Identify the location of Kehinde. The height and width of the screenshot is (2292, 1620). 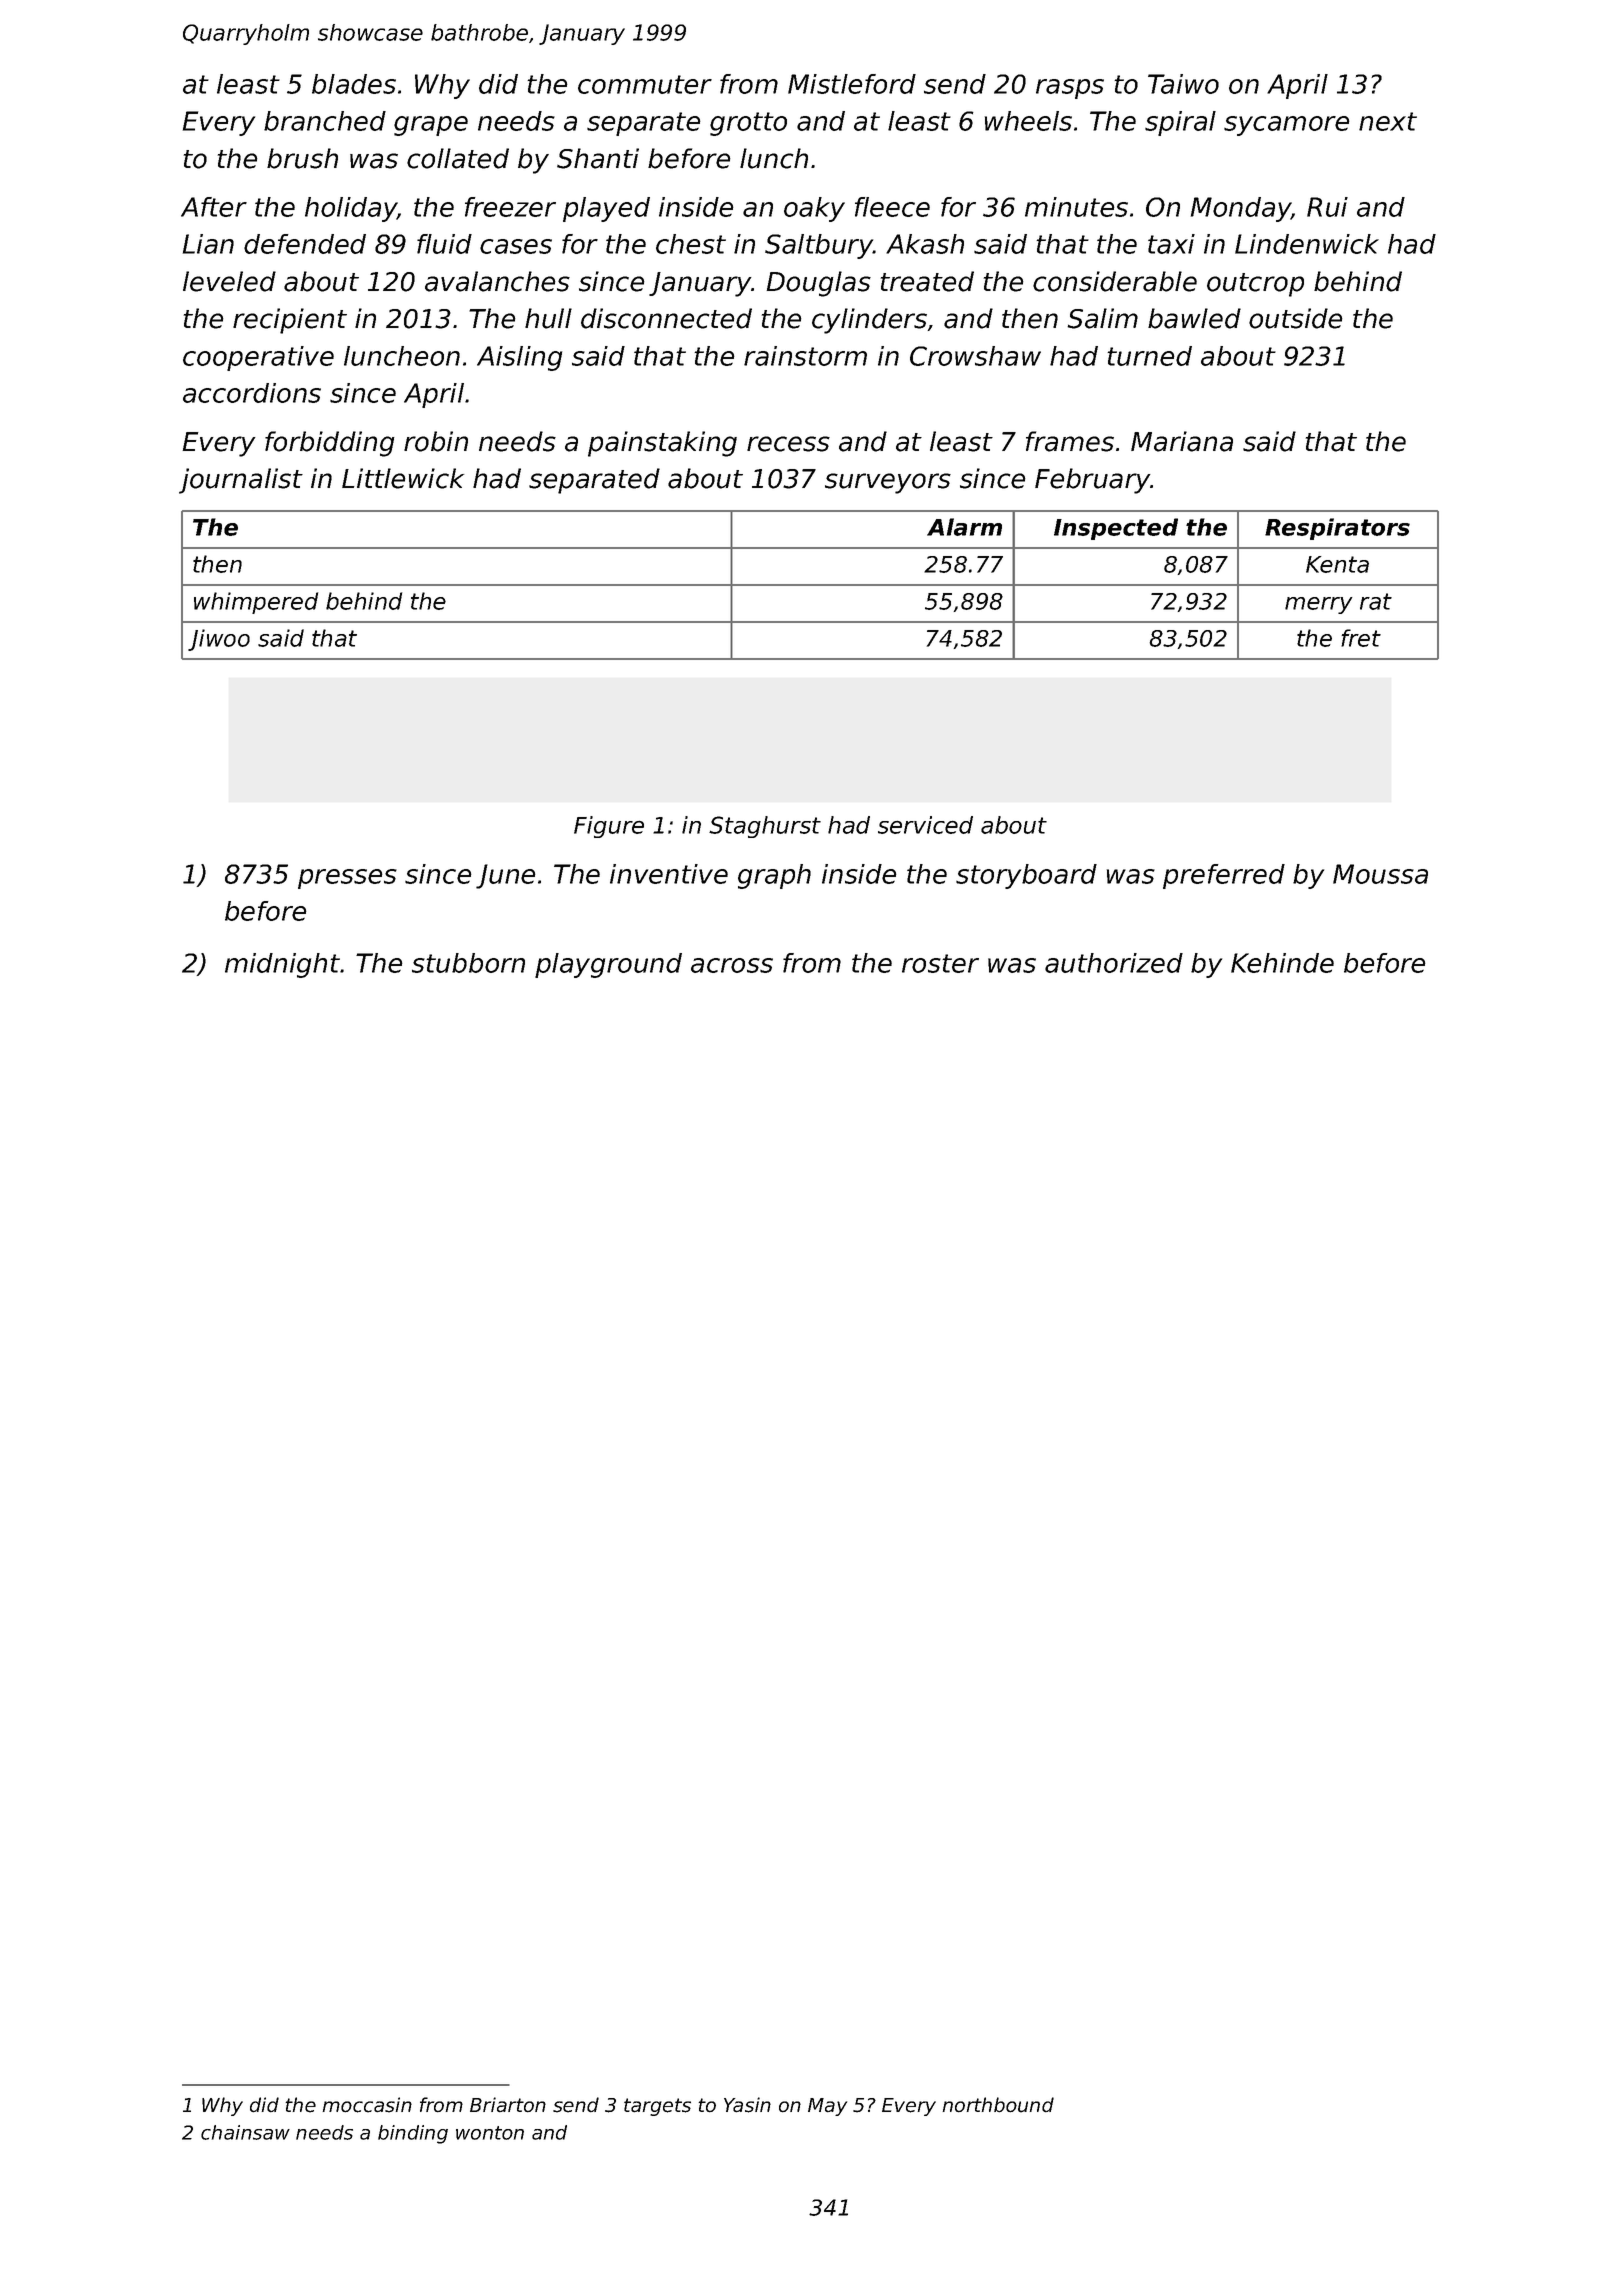
(1282, 963).
